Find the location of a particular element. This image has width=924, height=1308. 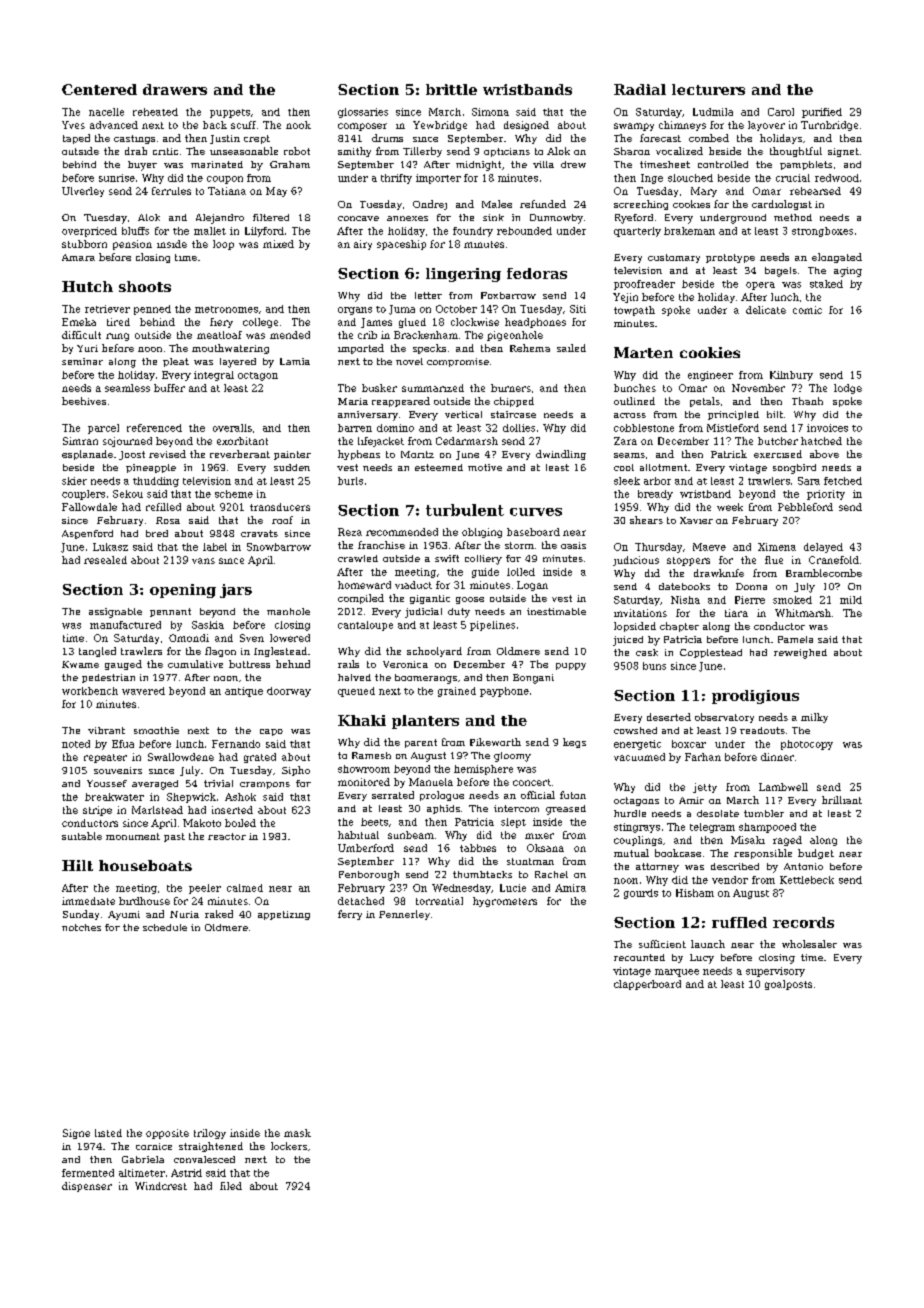

mask is located at coordinates (297, 1133).
